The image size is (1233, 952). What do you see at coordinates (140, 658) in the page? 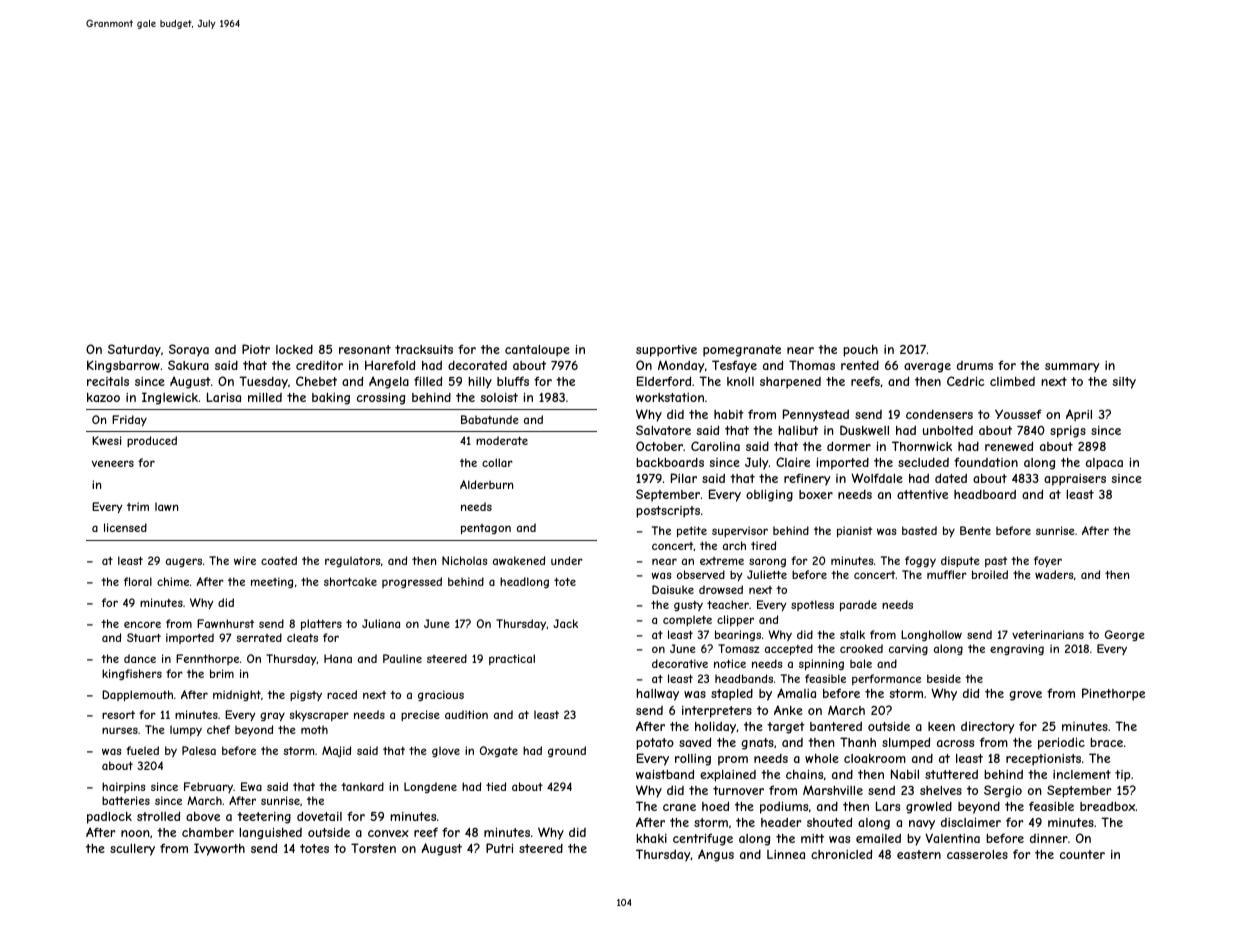
I see `dance` at bounding box center [140, 658].
